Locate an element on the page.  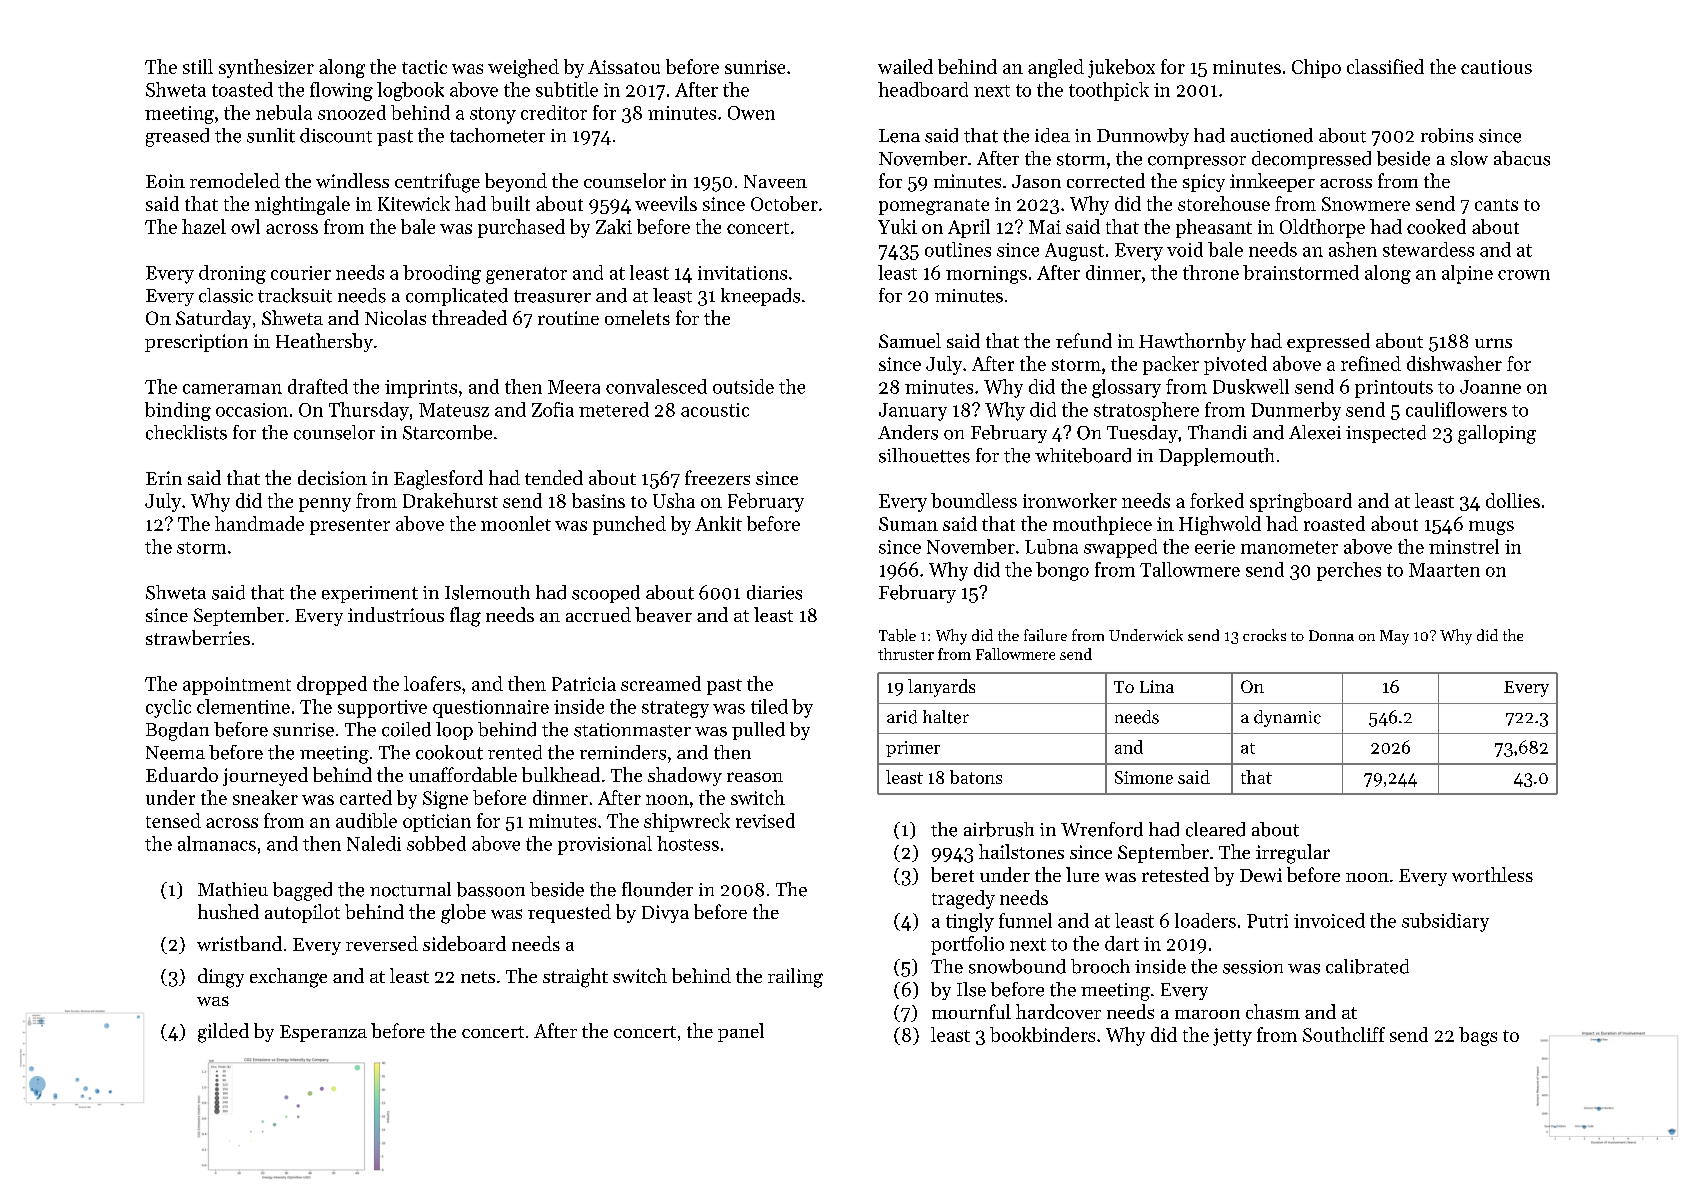
Maarten is located at coordinates (1444, 570).
